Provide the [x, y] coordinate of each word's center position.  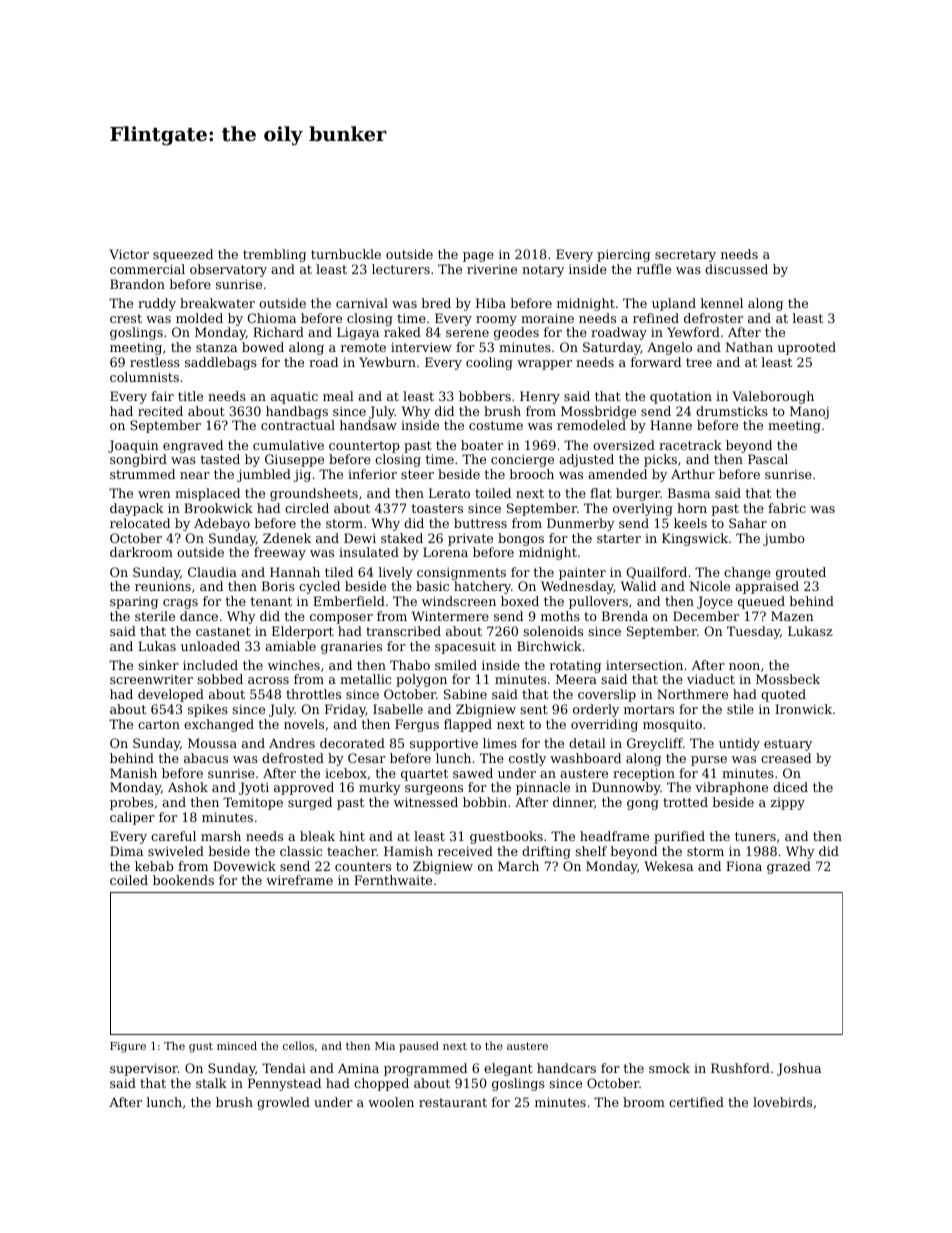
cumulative [288, 445]
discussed [736, 269]
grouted [801, 573]
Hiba [491, 303]
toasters [437, 508]
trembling [274, 255]
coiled [129, 880]
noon [744, 666]
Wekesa [668, 866]
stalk [211, 1083]
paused [419, 1047]
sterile [155, 616]
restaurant [453, 1102]
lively [396, 573]
